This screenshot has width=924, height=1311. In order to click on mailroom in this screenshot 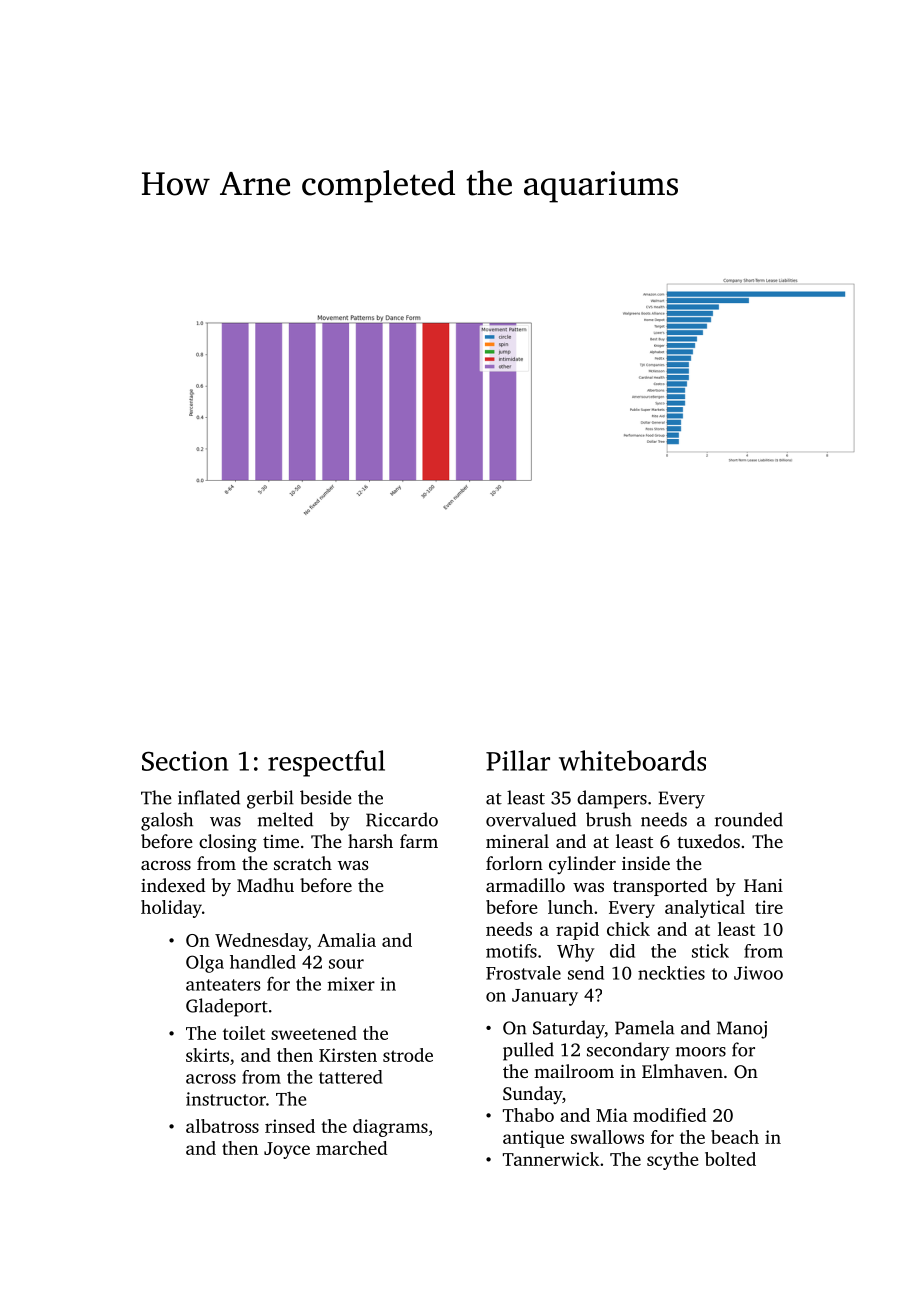, I will do `click(574, 1071)`.
